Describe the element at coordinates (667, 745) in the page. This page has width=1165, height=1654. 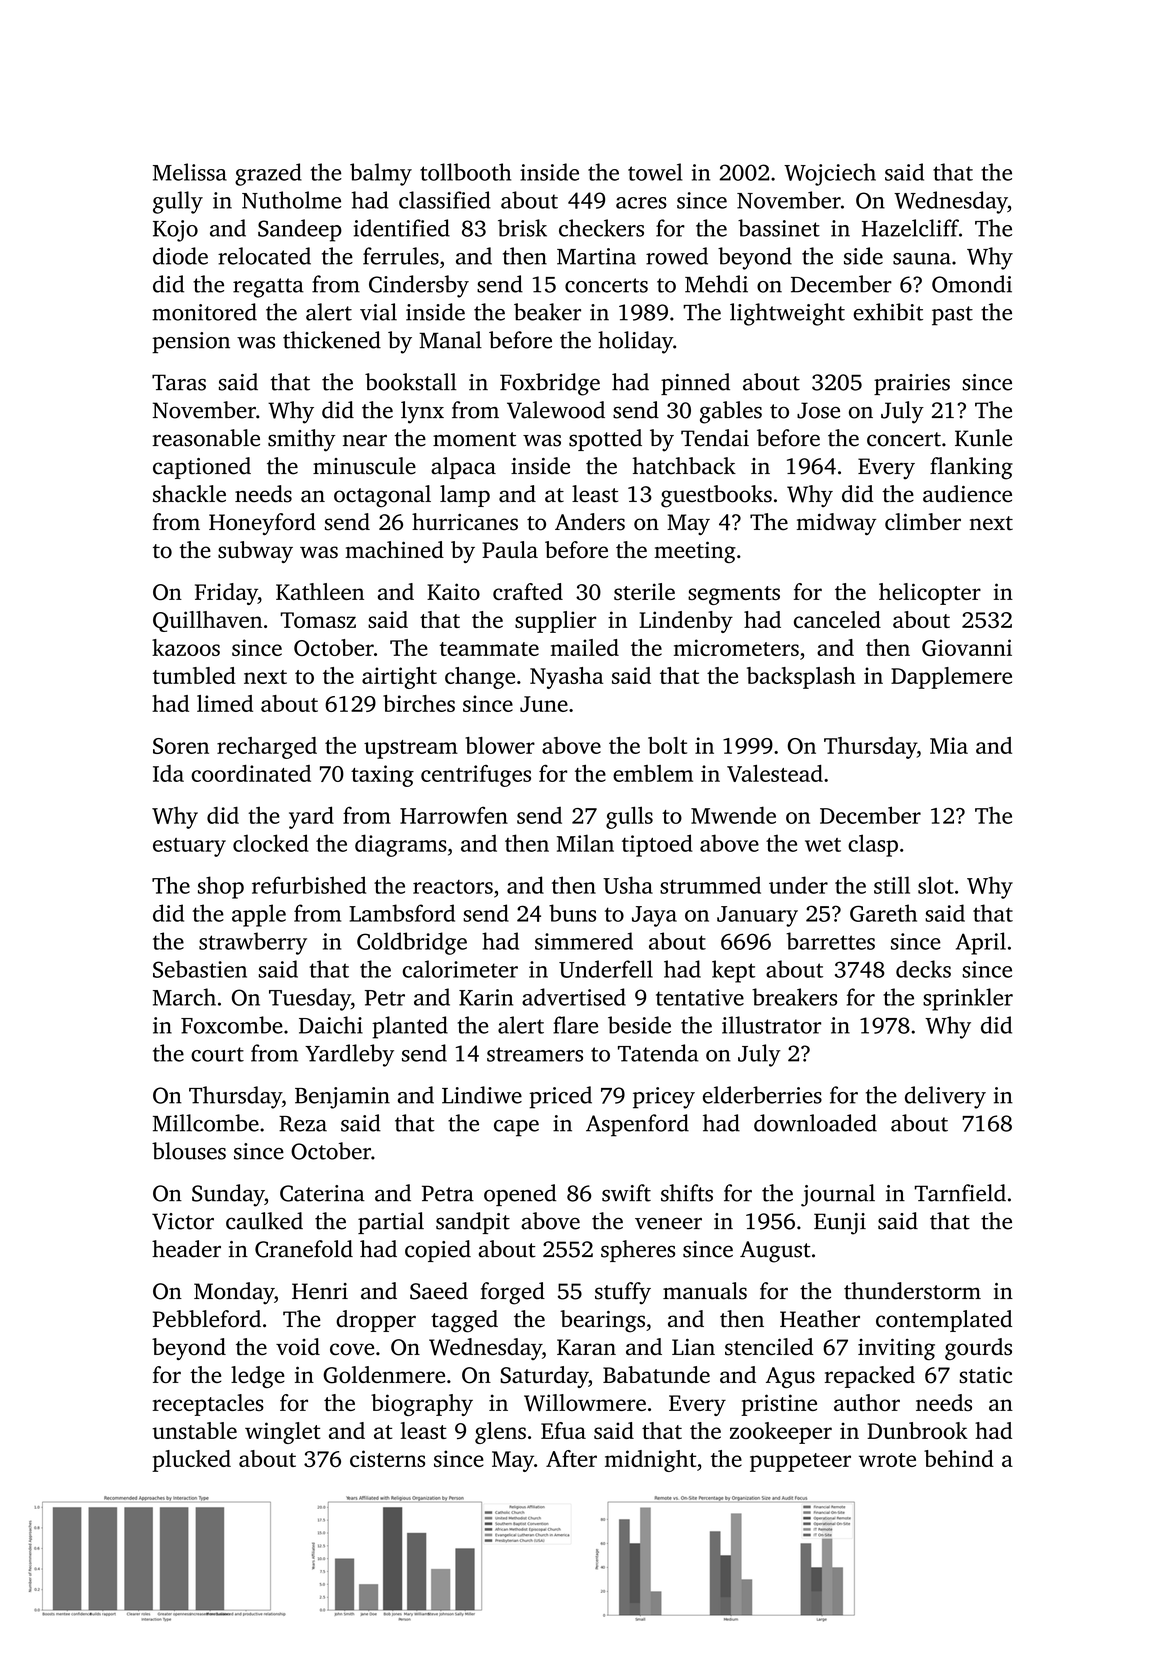
I see `bolt` at that location.
